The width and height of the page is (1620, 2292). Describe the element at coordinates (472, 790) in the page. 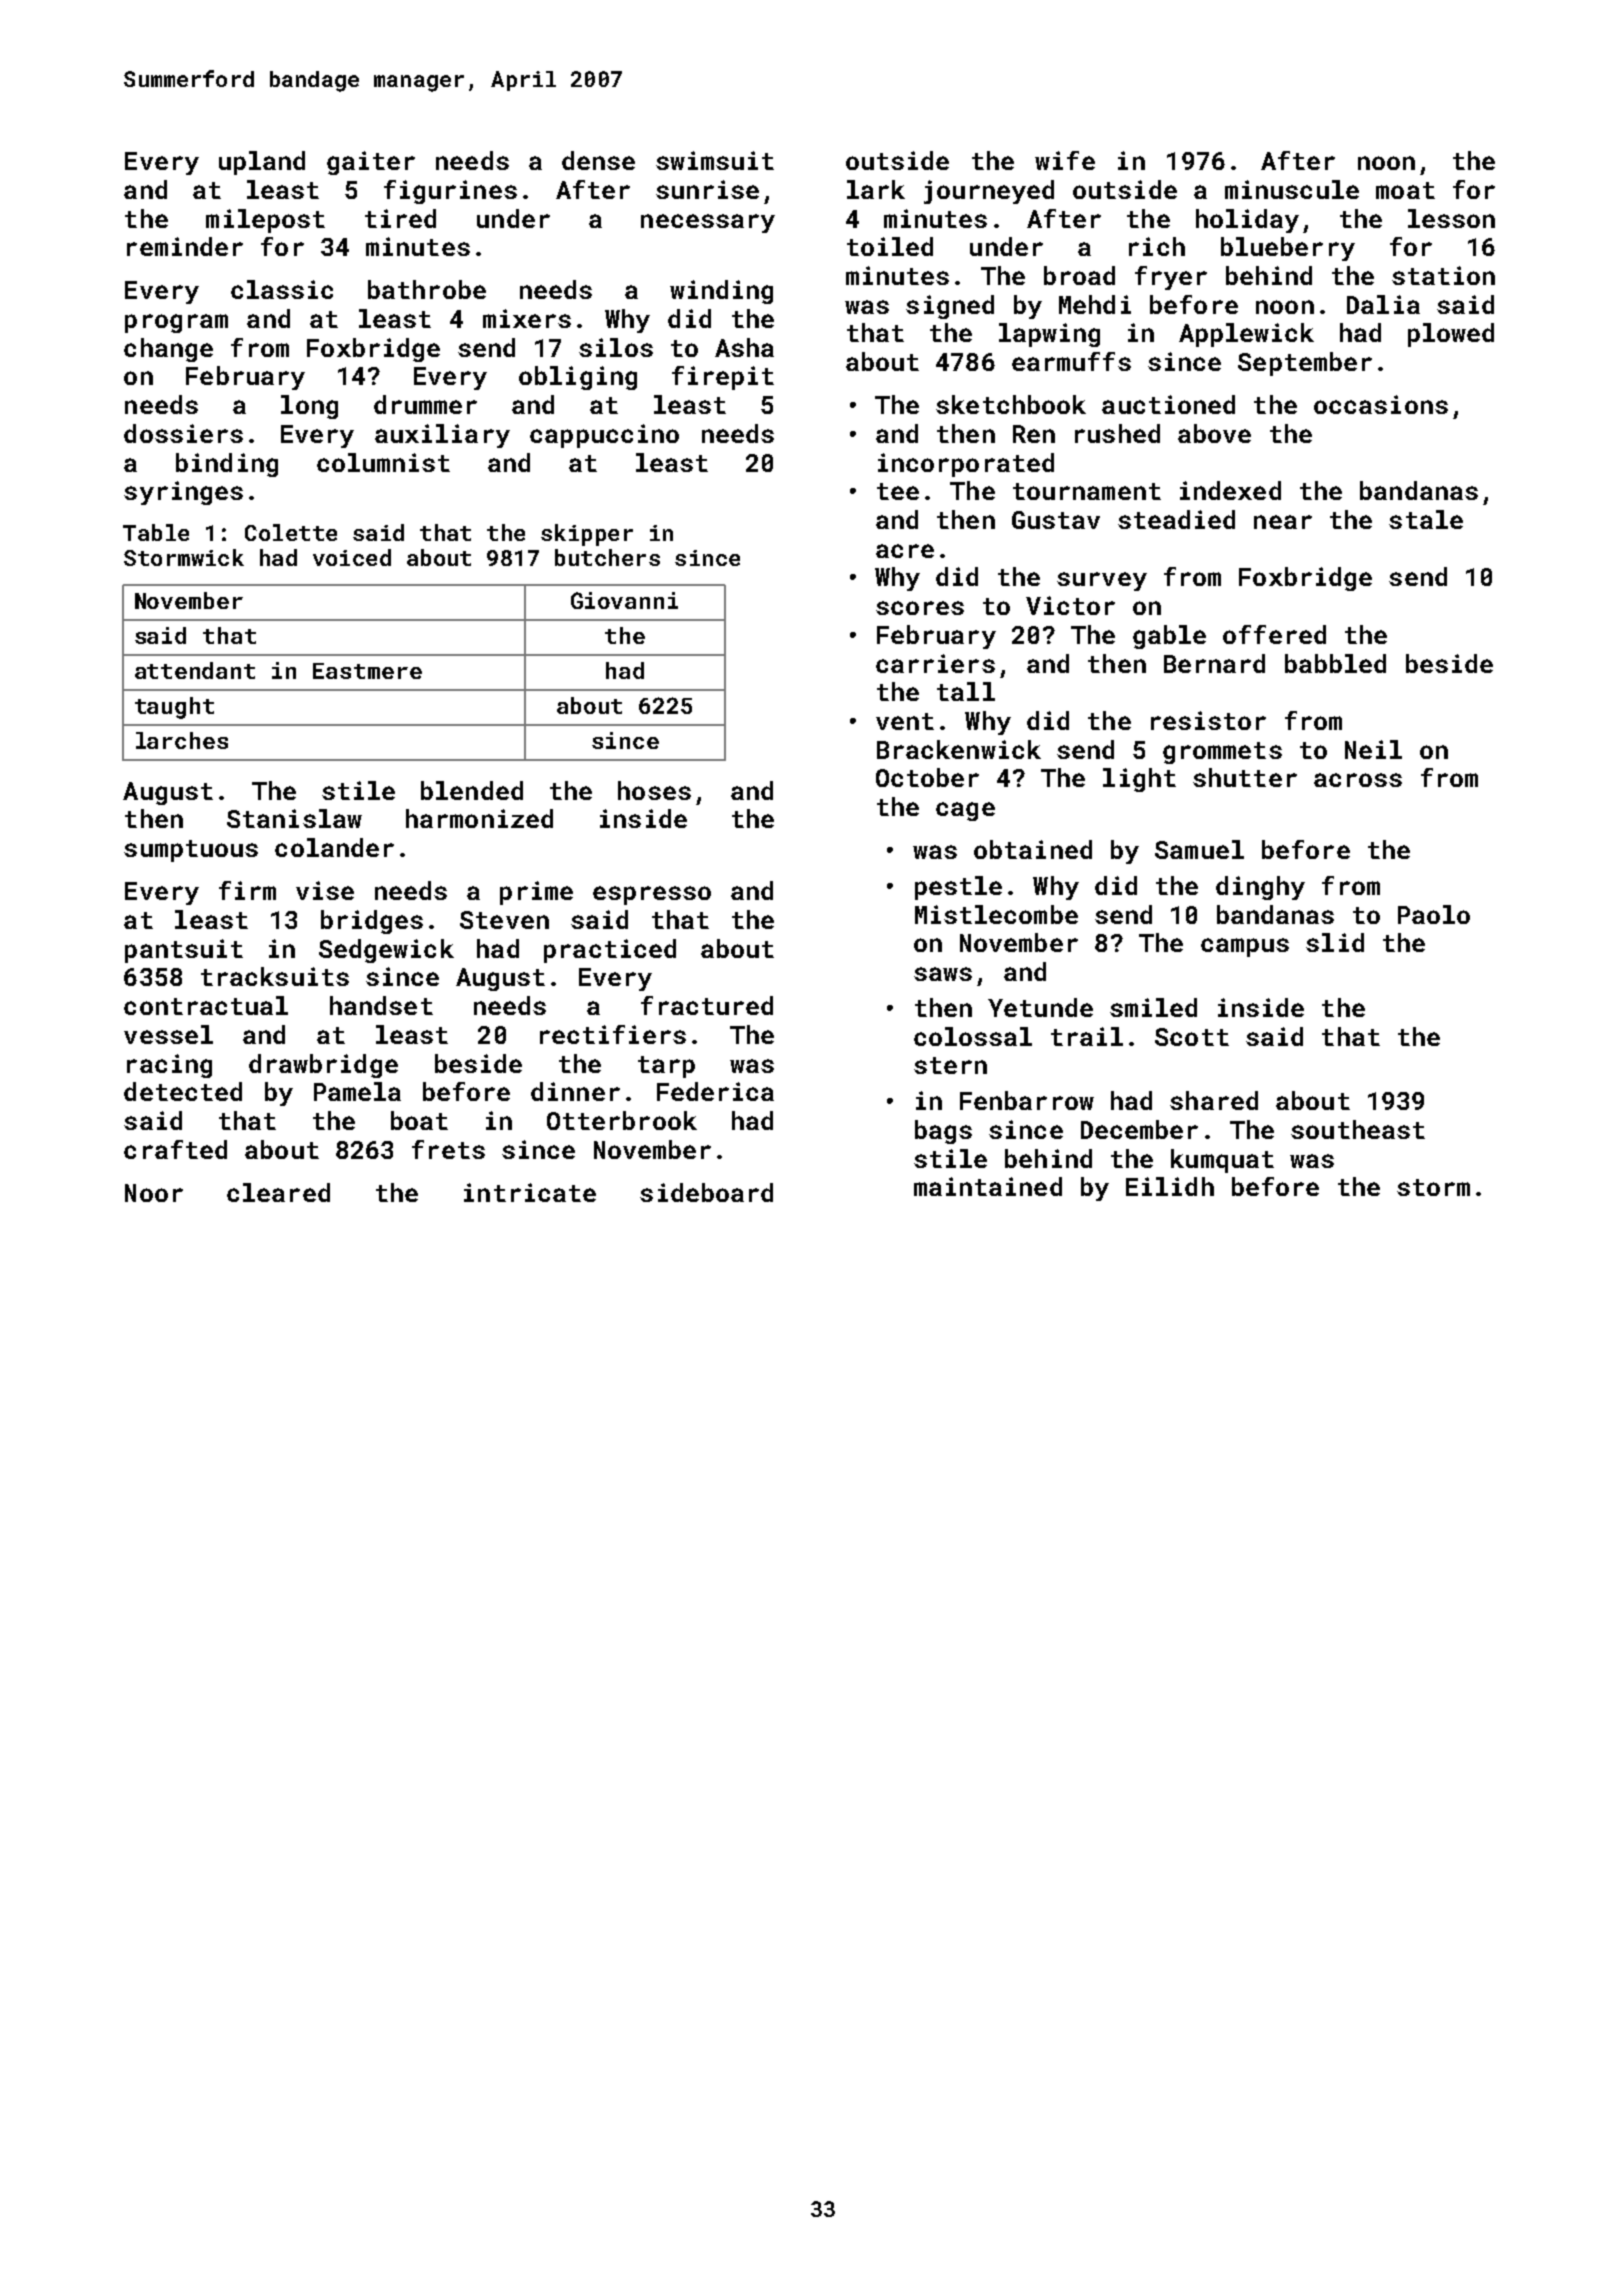

I see `blended` at that location.
